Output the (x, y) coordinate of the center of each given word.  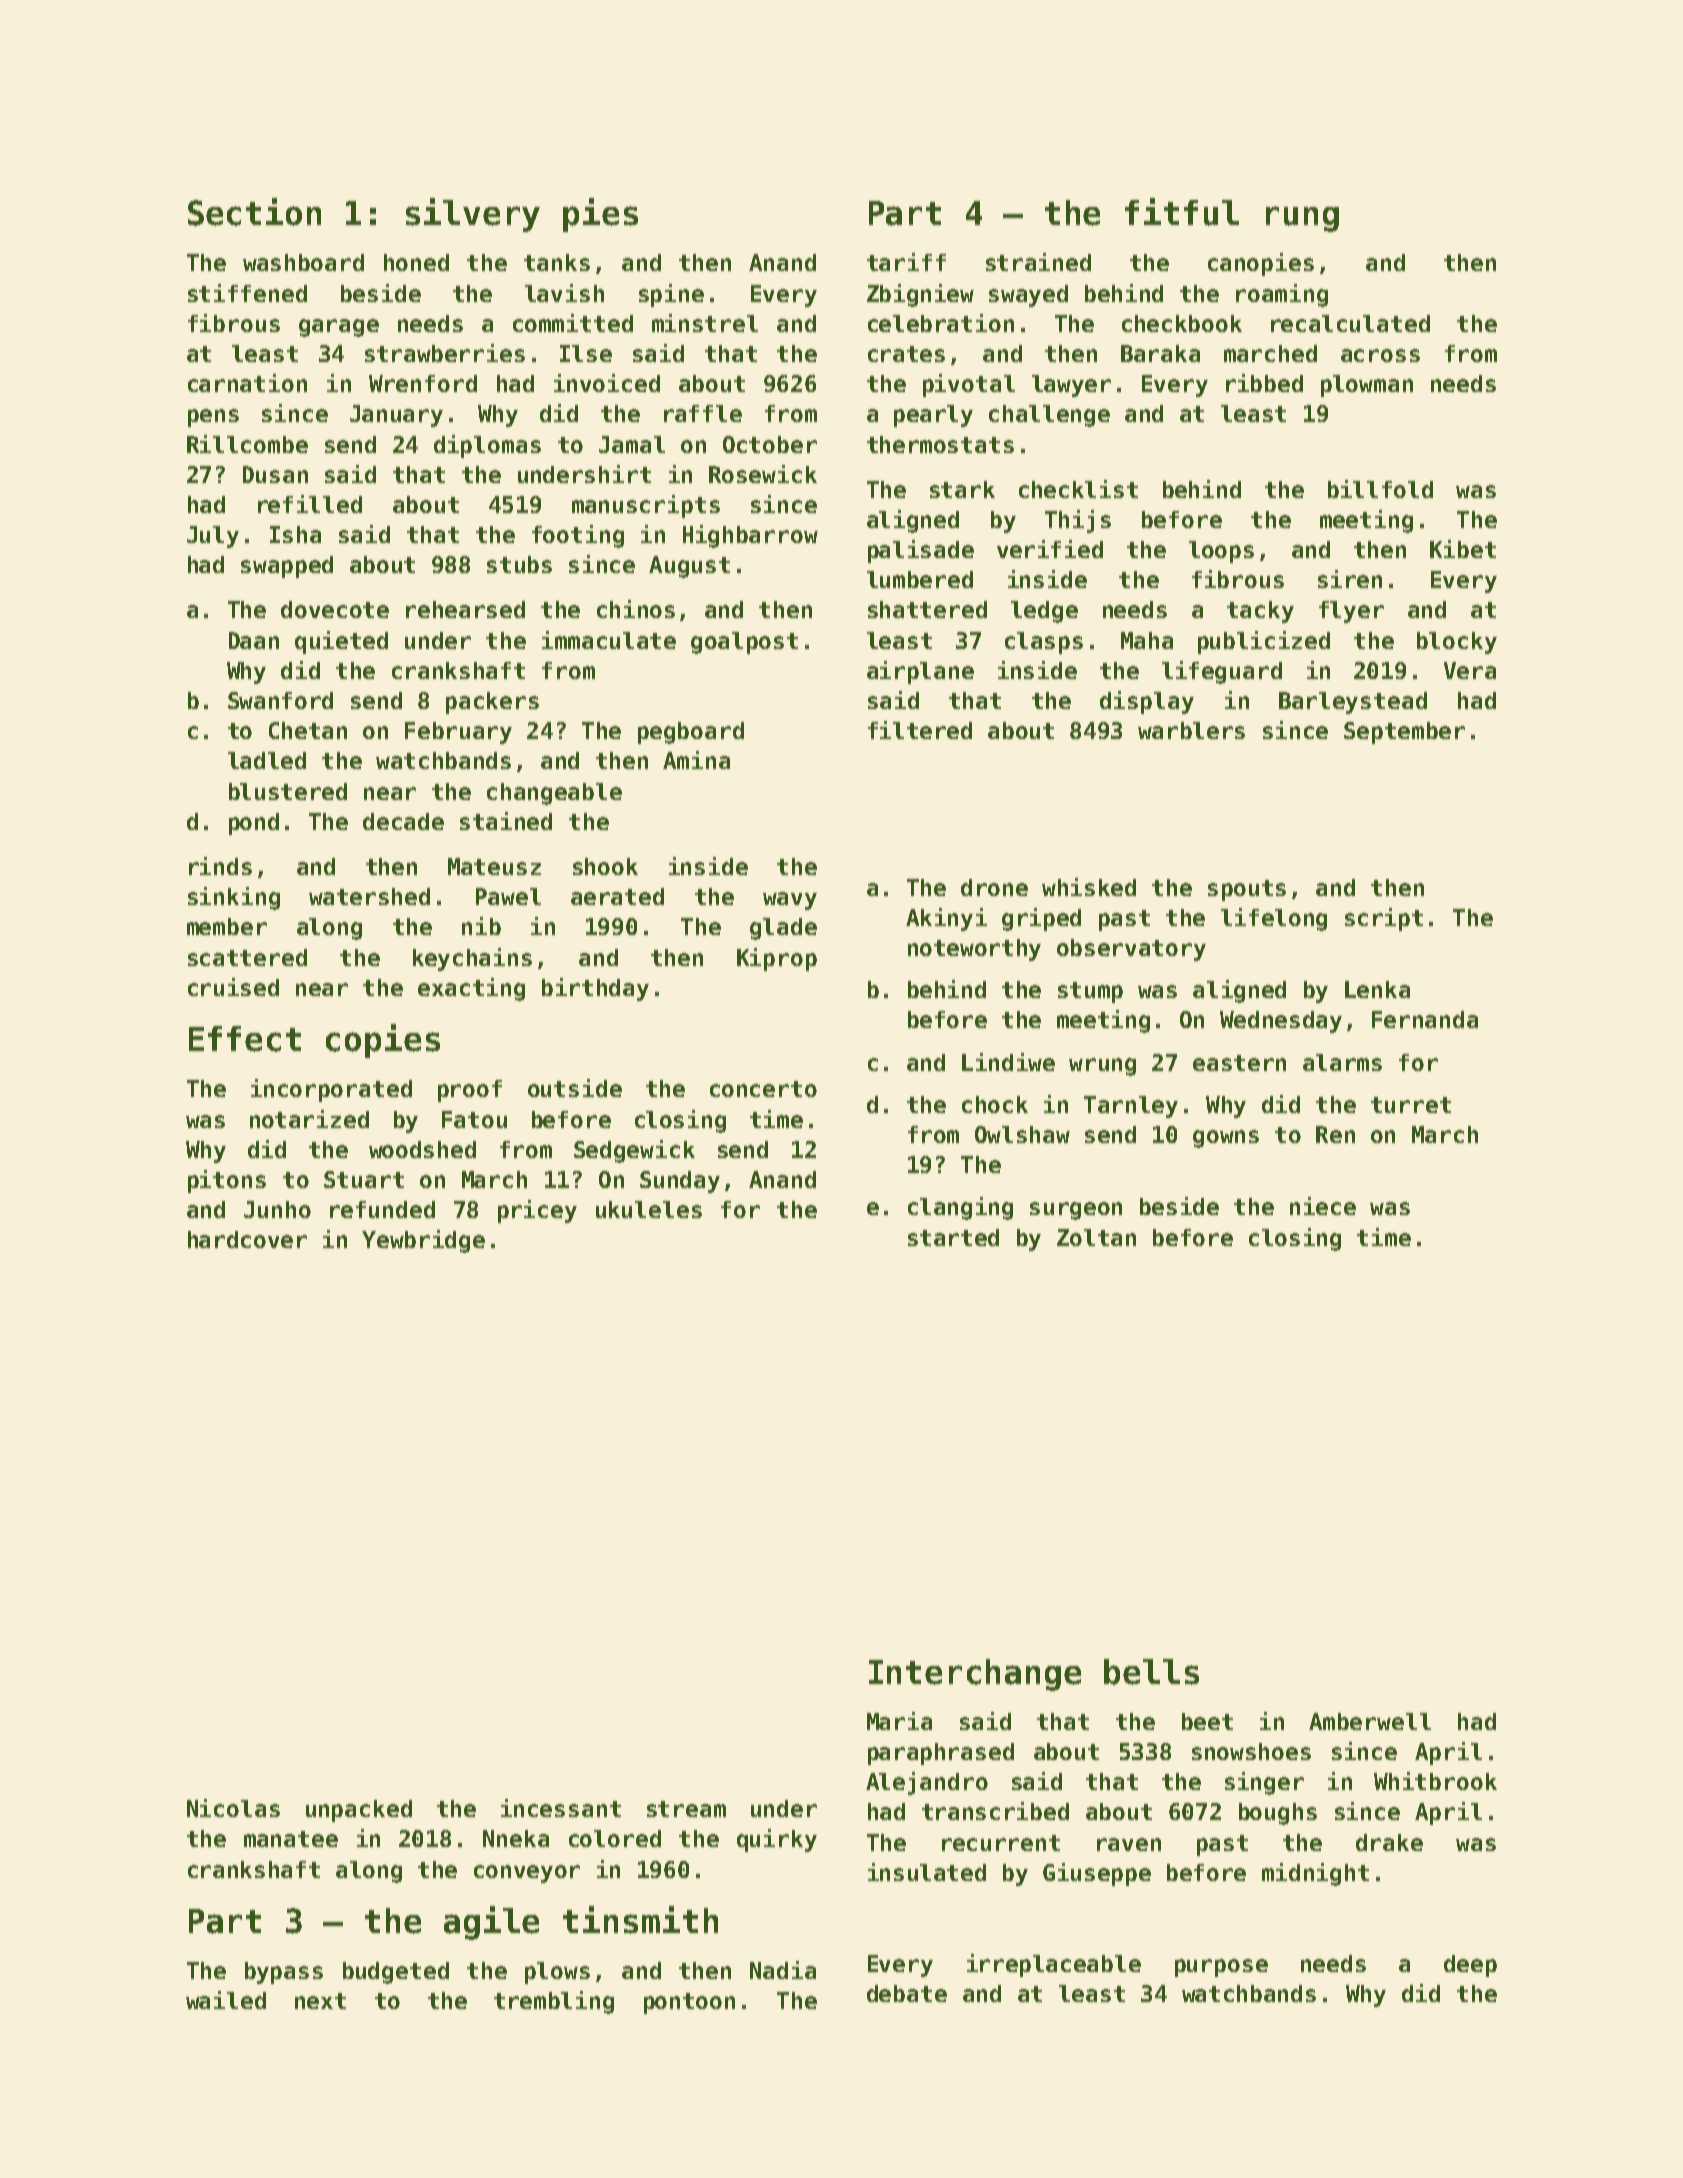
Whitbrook (1435, 1781)
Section (254, 212)
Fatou (474, 1119)
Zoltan (1096, 1237)
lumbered (920, 579)
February (458, 733)
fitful (1182, 212)
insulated (927, 1872)
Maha (1147, 640)
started (953, 1237)
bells (1151, 1672)
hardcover (247, 1239)
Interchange (975, 1675)
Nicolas (233, 1808)
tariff (906, 262)
